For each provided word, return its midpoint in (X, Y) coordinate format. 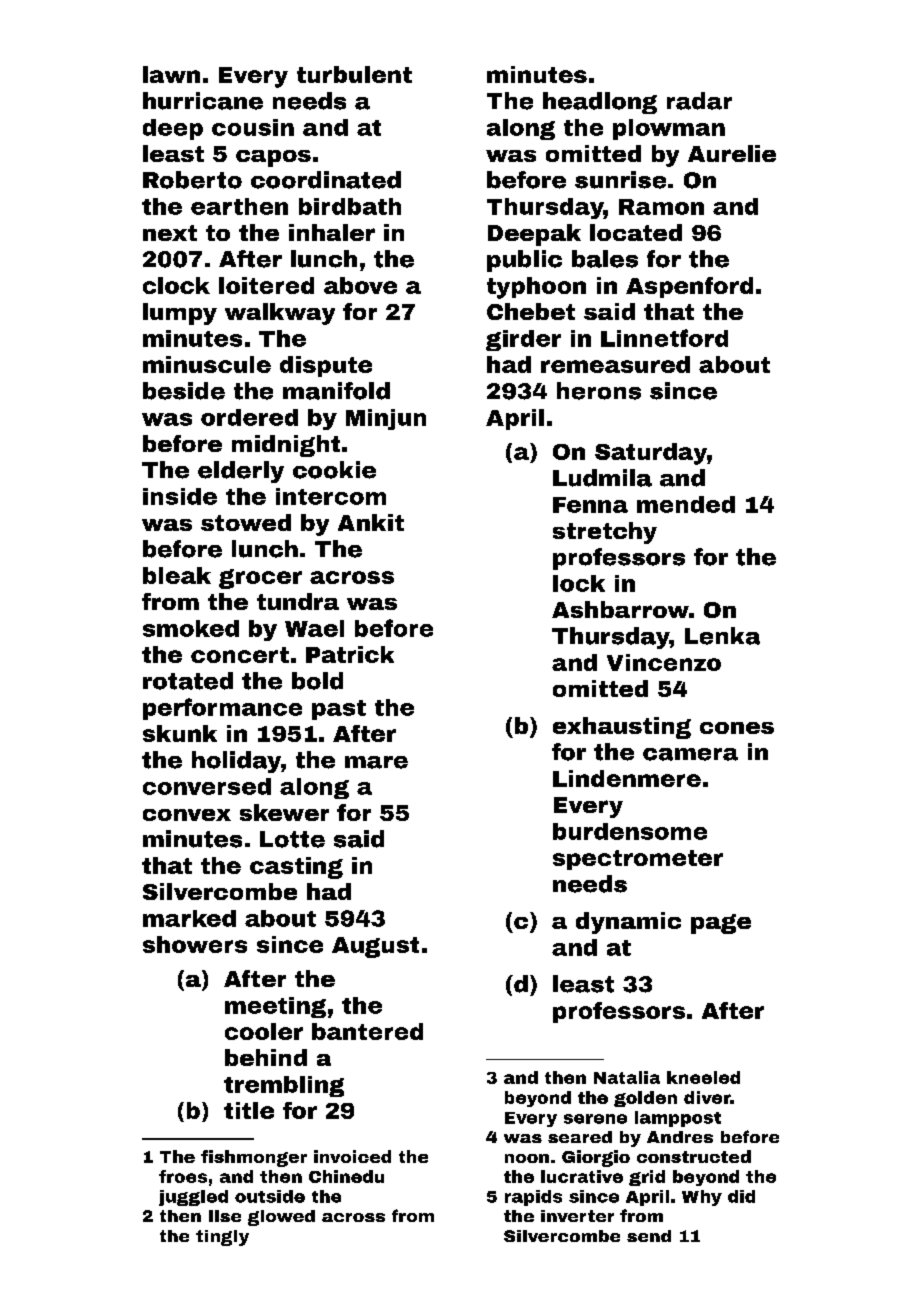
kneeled (703, 1077)
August (375, 947)
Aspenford (689, 287)
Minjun (386, 419)
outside (270, 1196)
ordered (249, 417)
